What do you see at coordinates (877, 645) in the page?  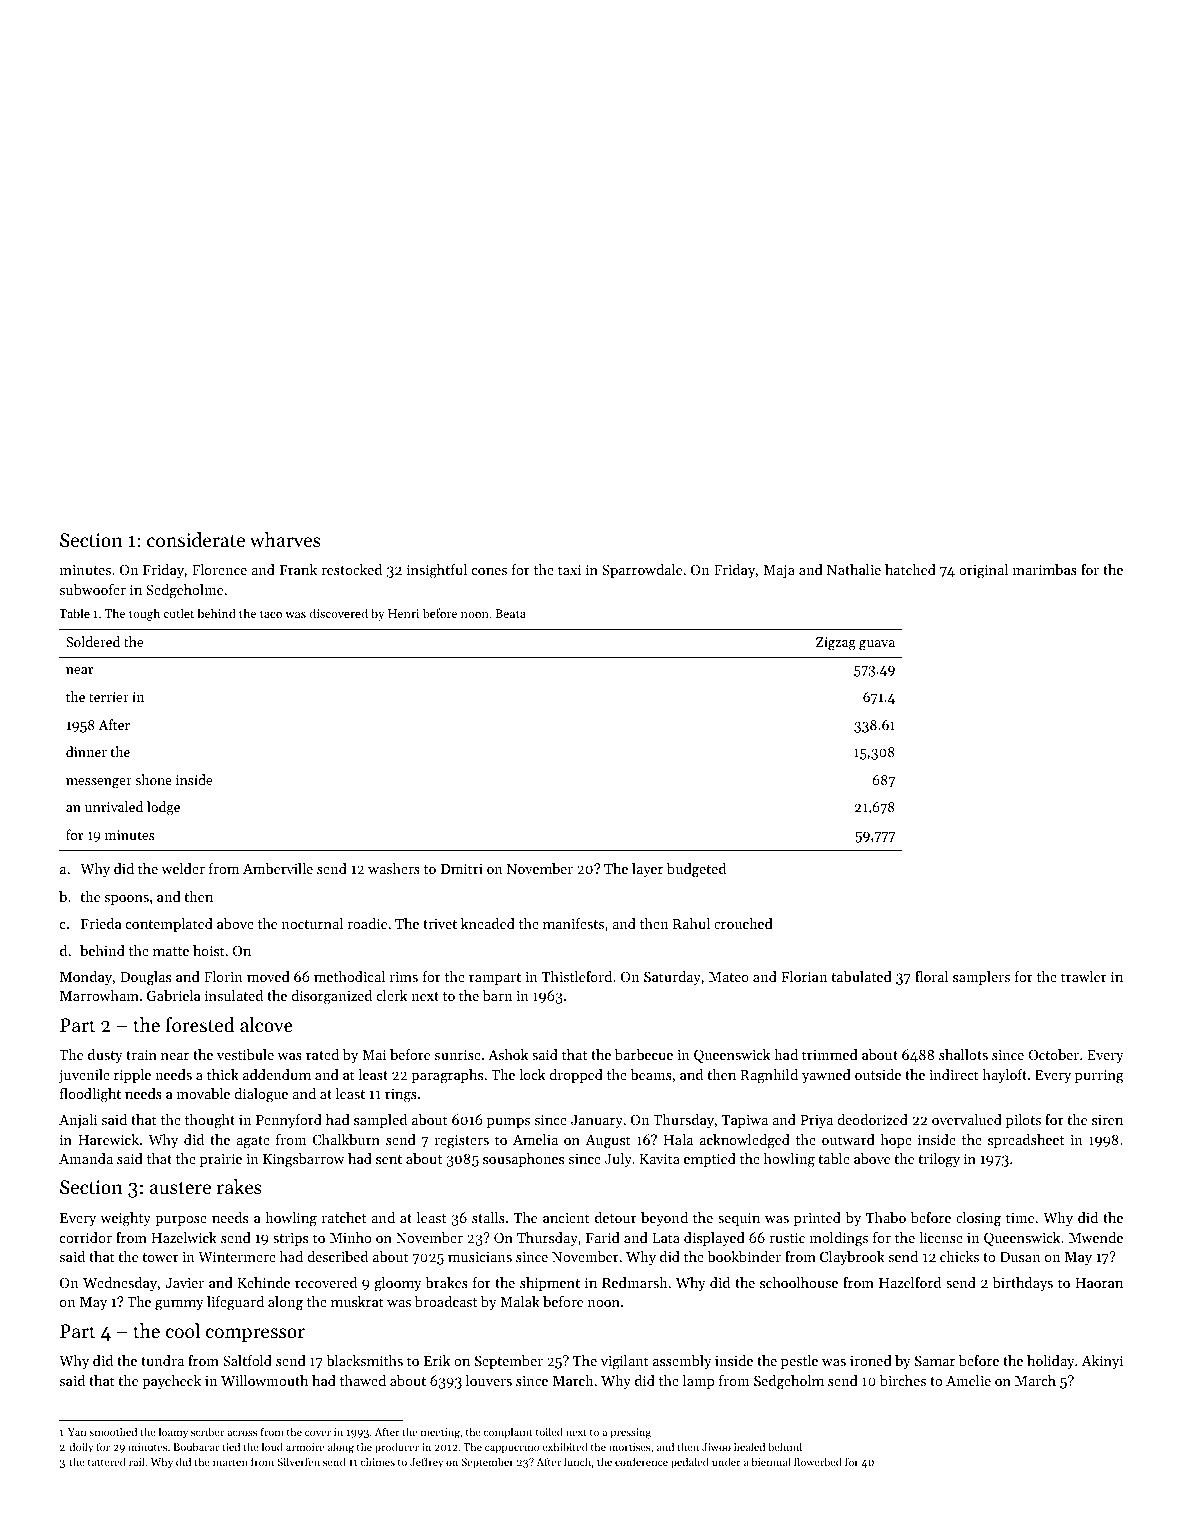 I see `guava` at bounding box center [877, 645].
